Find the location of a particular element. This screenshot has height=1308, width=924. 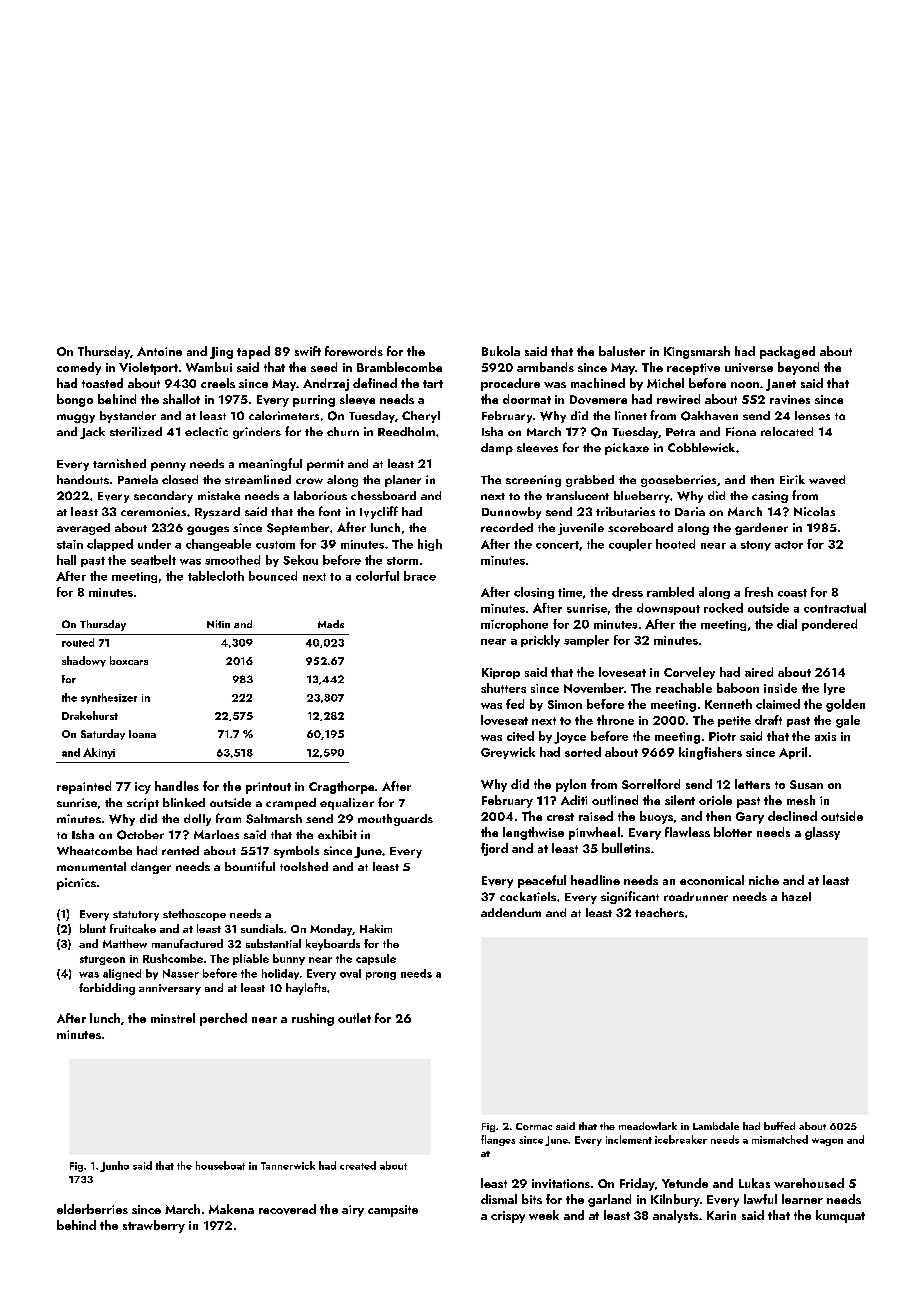

noon is located at coordinates (745, 385).
